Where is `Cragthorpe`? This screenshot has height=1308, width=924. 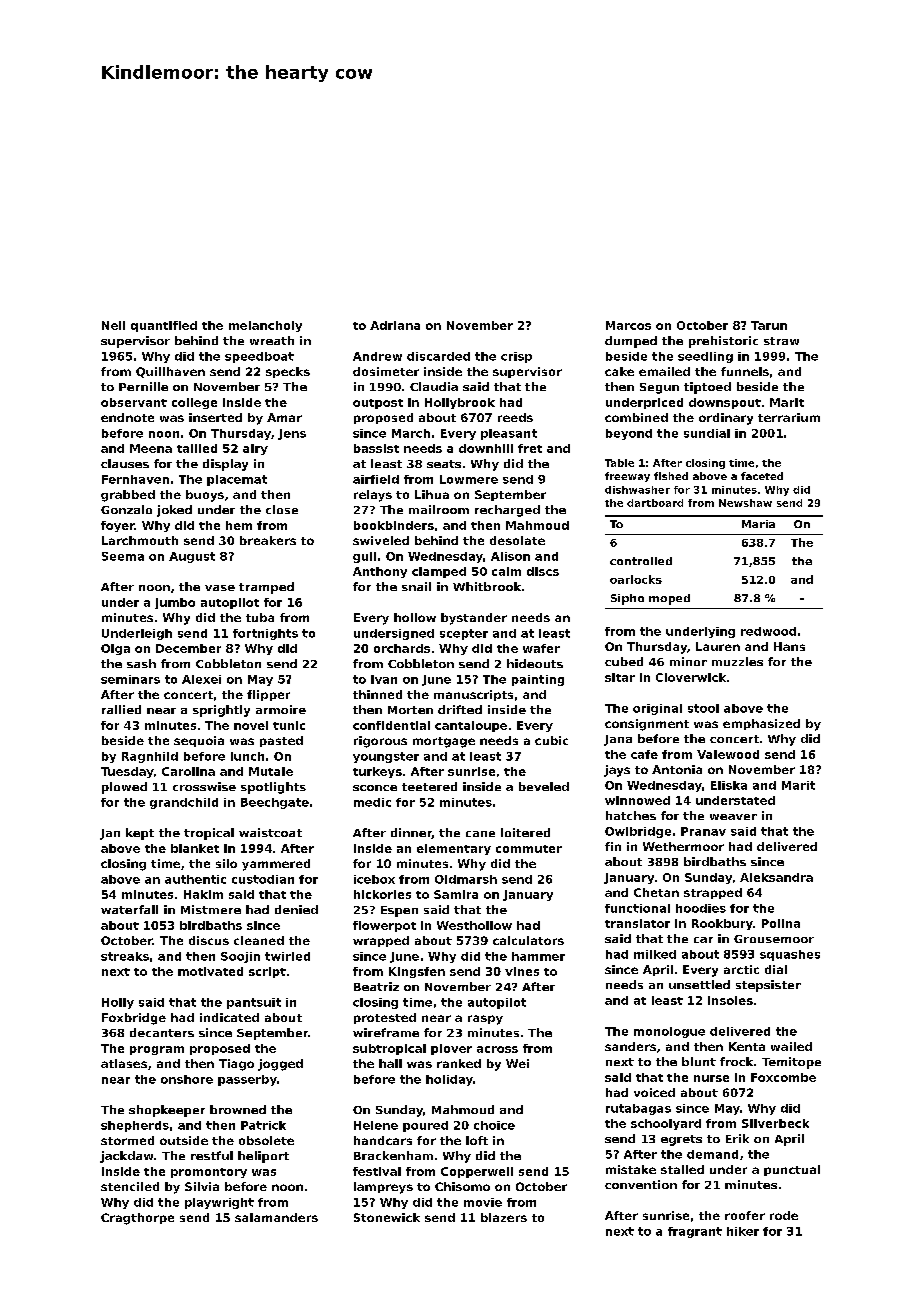 Cragthorpe is located at coordinates (137, 1219).
